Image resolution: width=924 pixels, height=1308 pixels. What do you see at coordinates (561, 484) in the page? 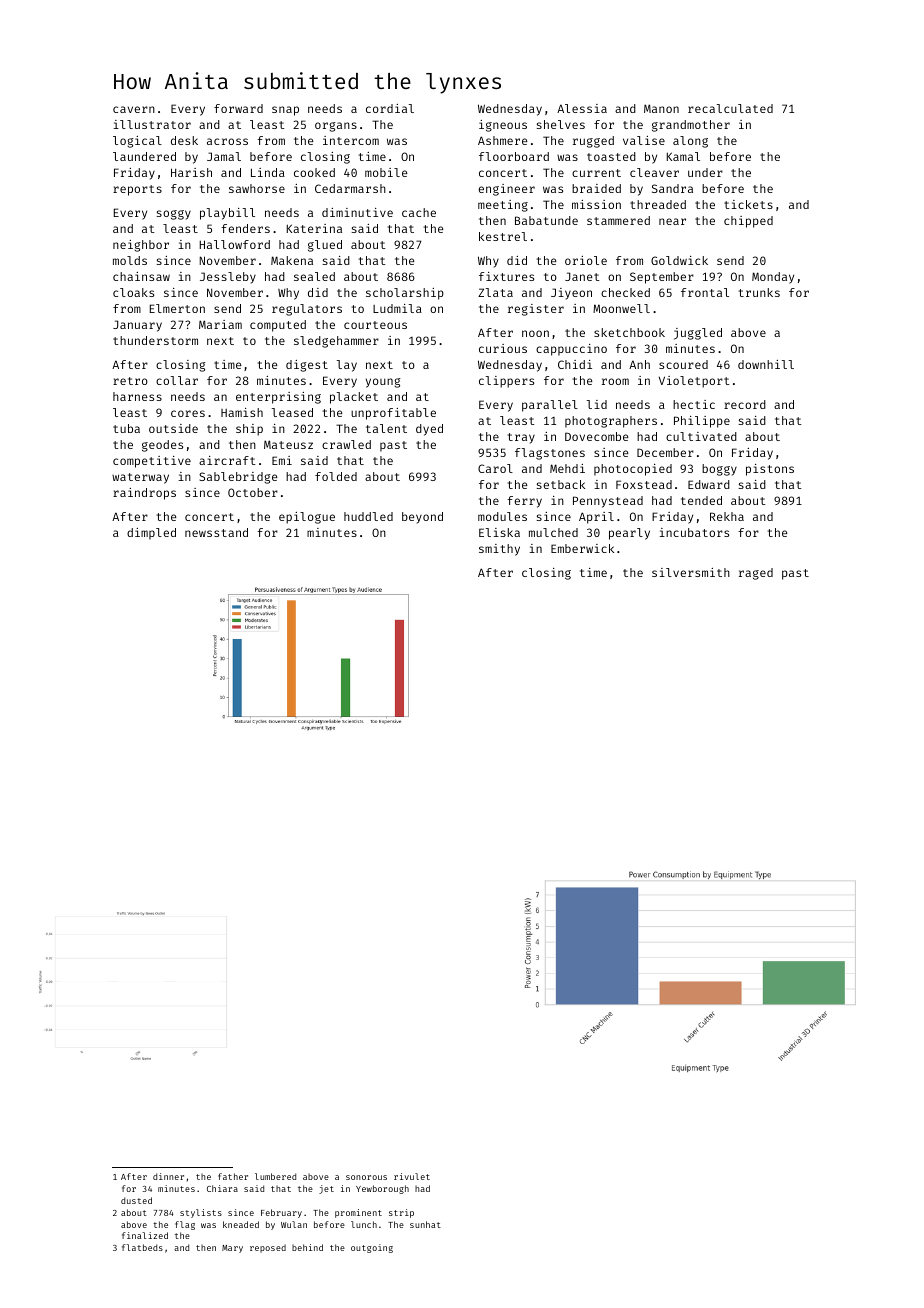
I see `setback` at bounding box center [561, 484].
